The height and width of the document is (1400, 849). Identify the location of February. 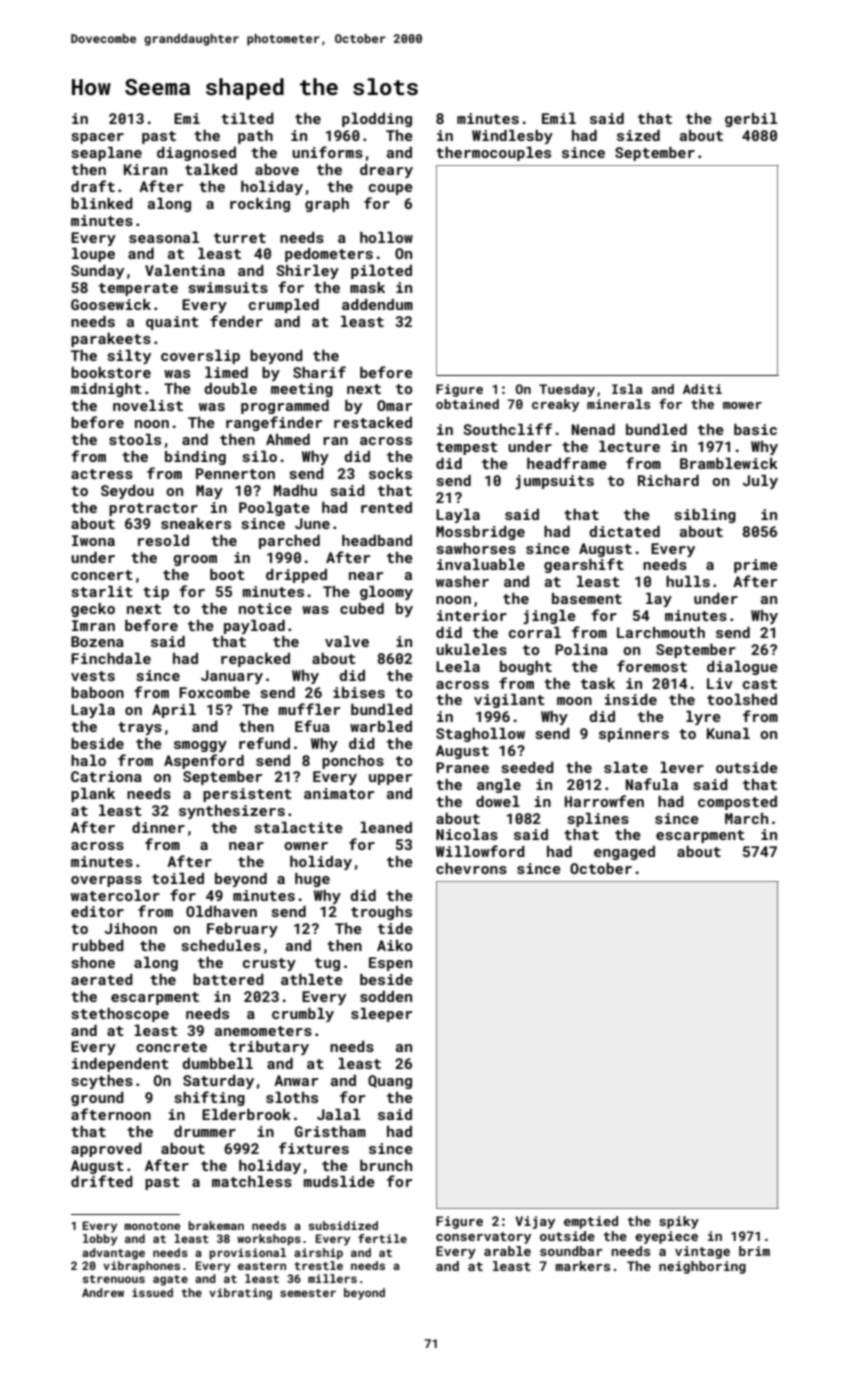
(242, 930).
